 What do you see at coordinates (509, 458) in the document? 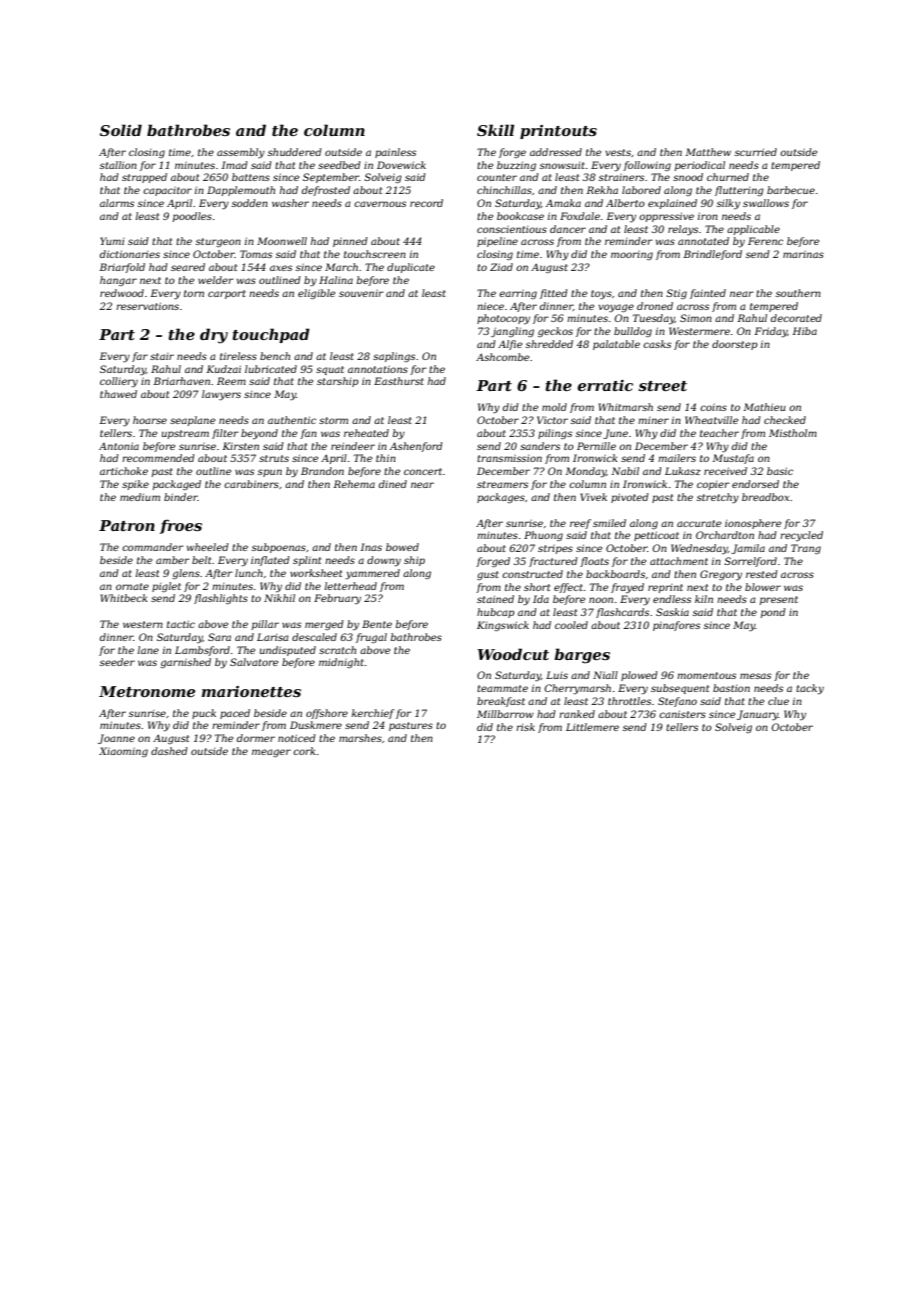
I see `transmission` at bounding box center [509, 458].
